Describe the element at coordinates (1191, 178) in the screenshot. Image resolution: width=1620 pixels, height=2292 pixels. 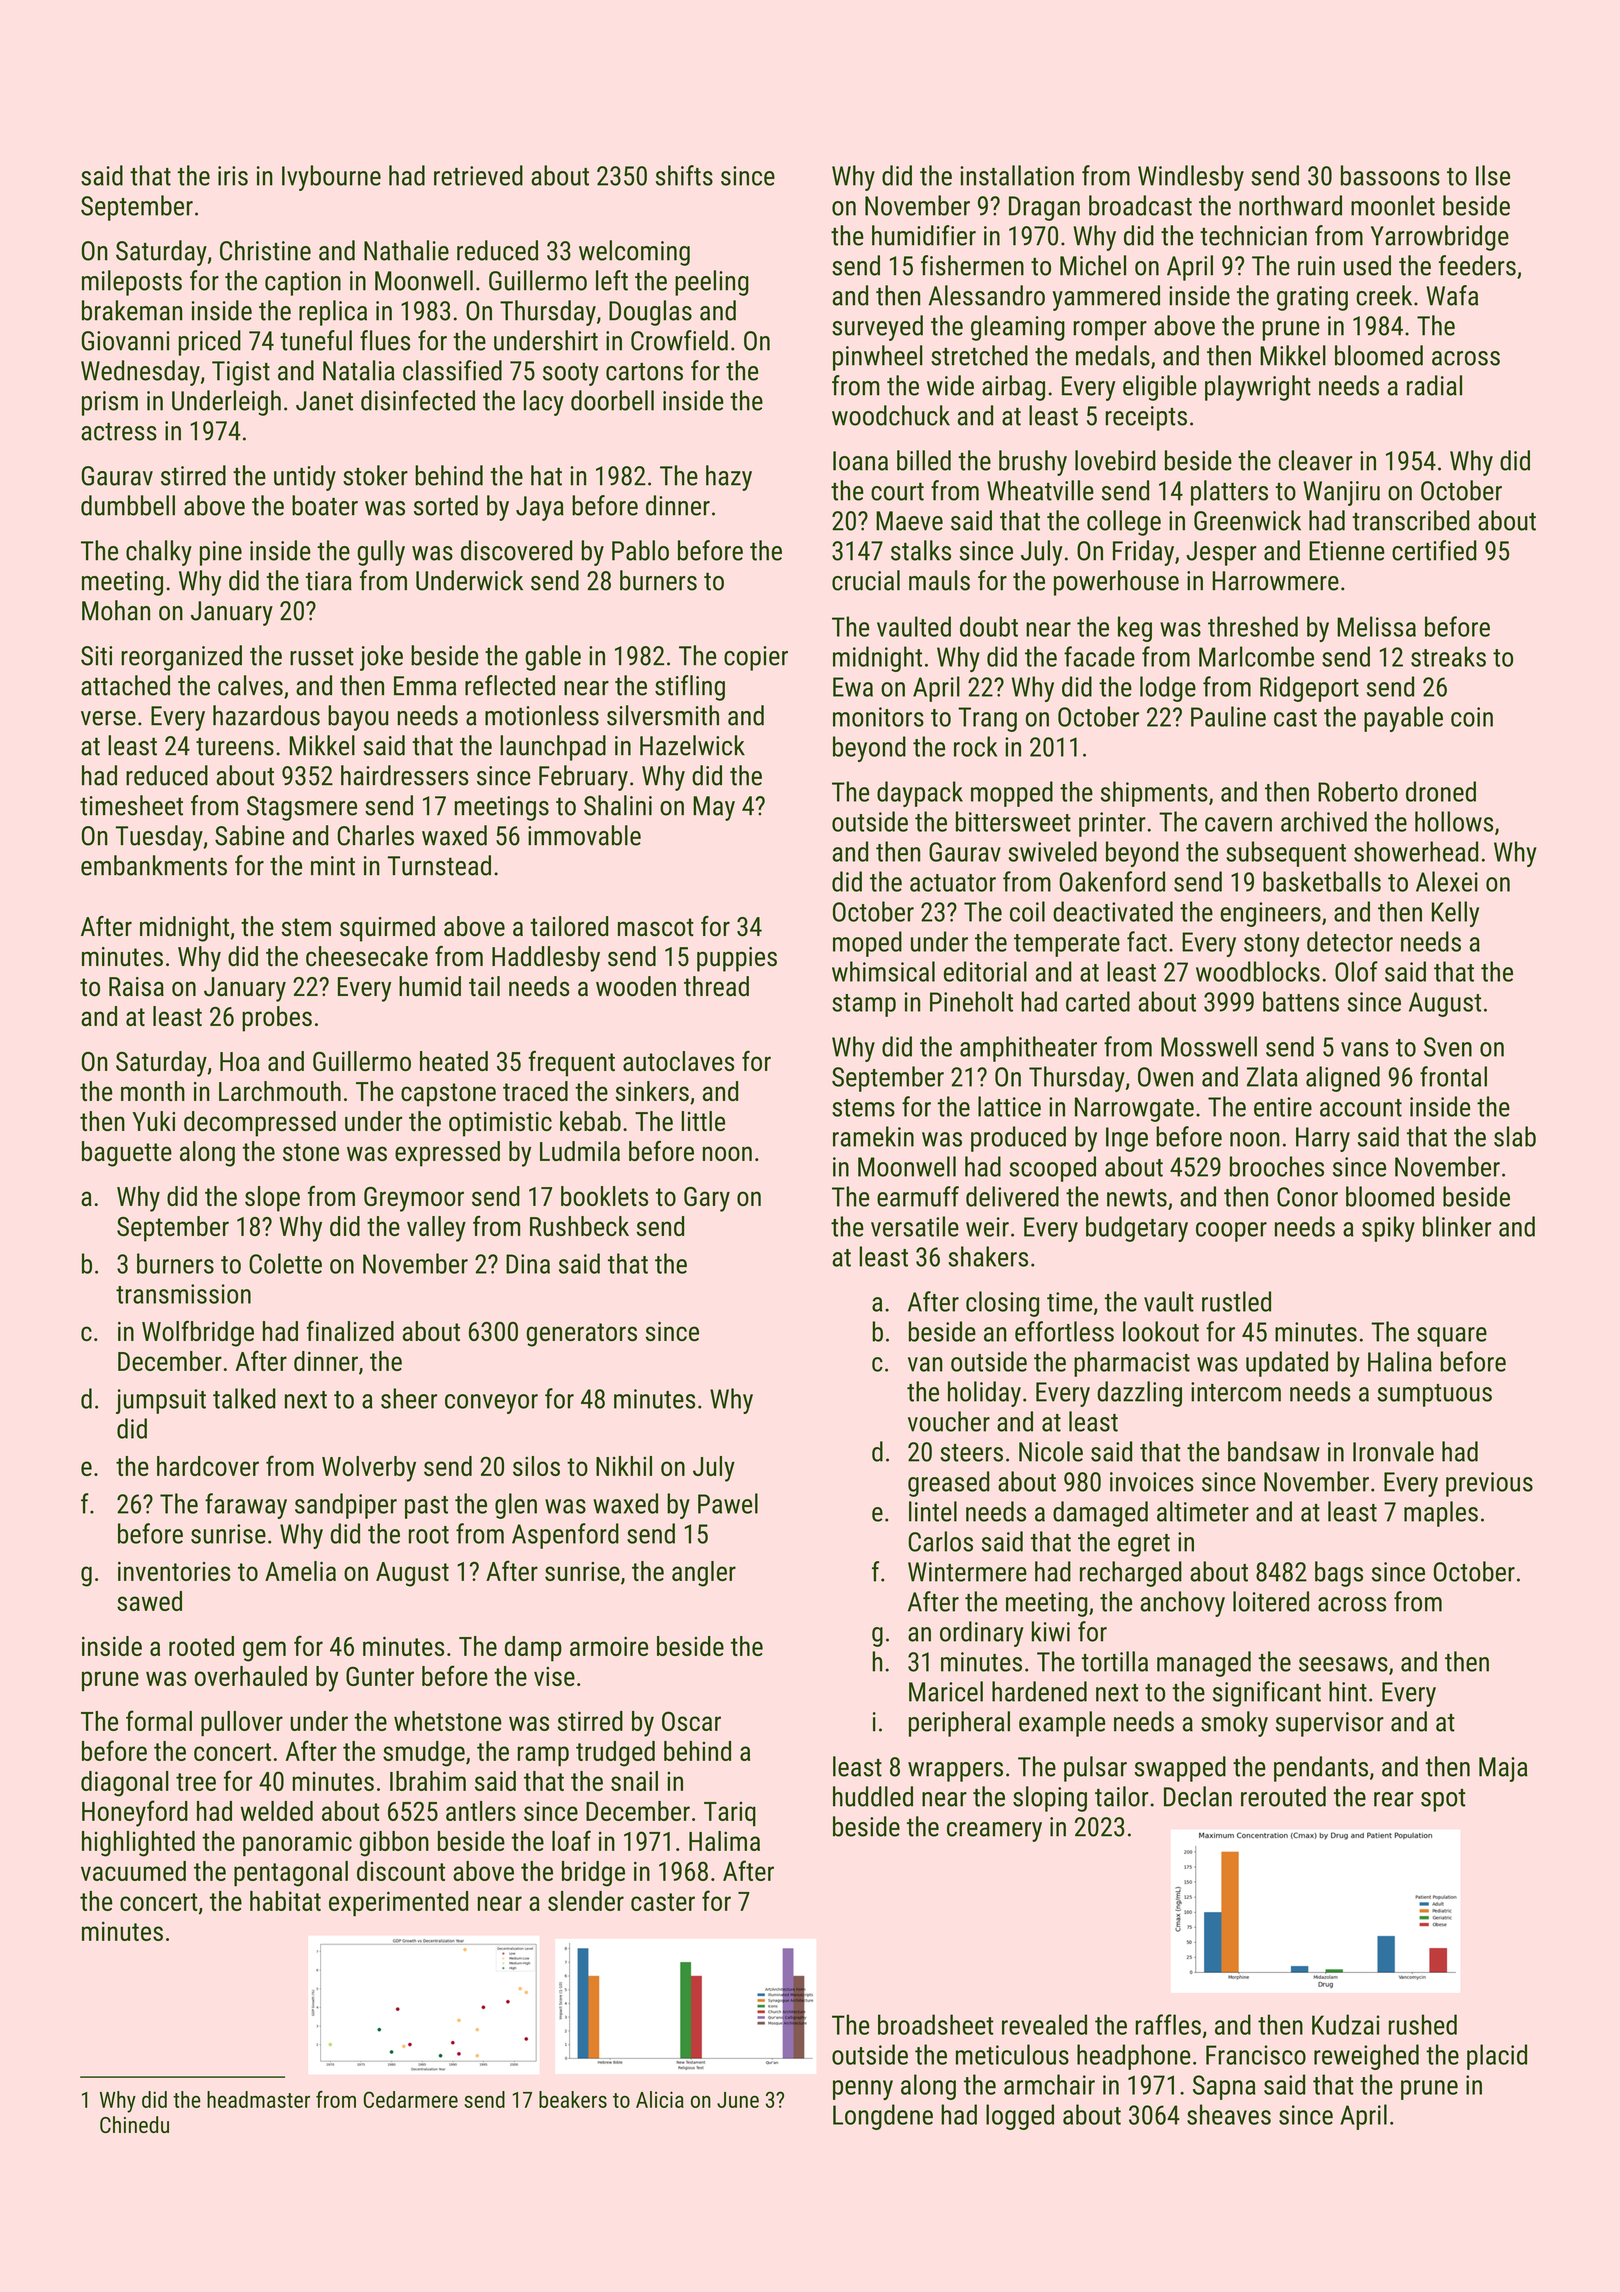
I see `Windlesby` at that location.
